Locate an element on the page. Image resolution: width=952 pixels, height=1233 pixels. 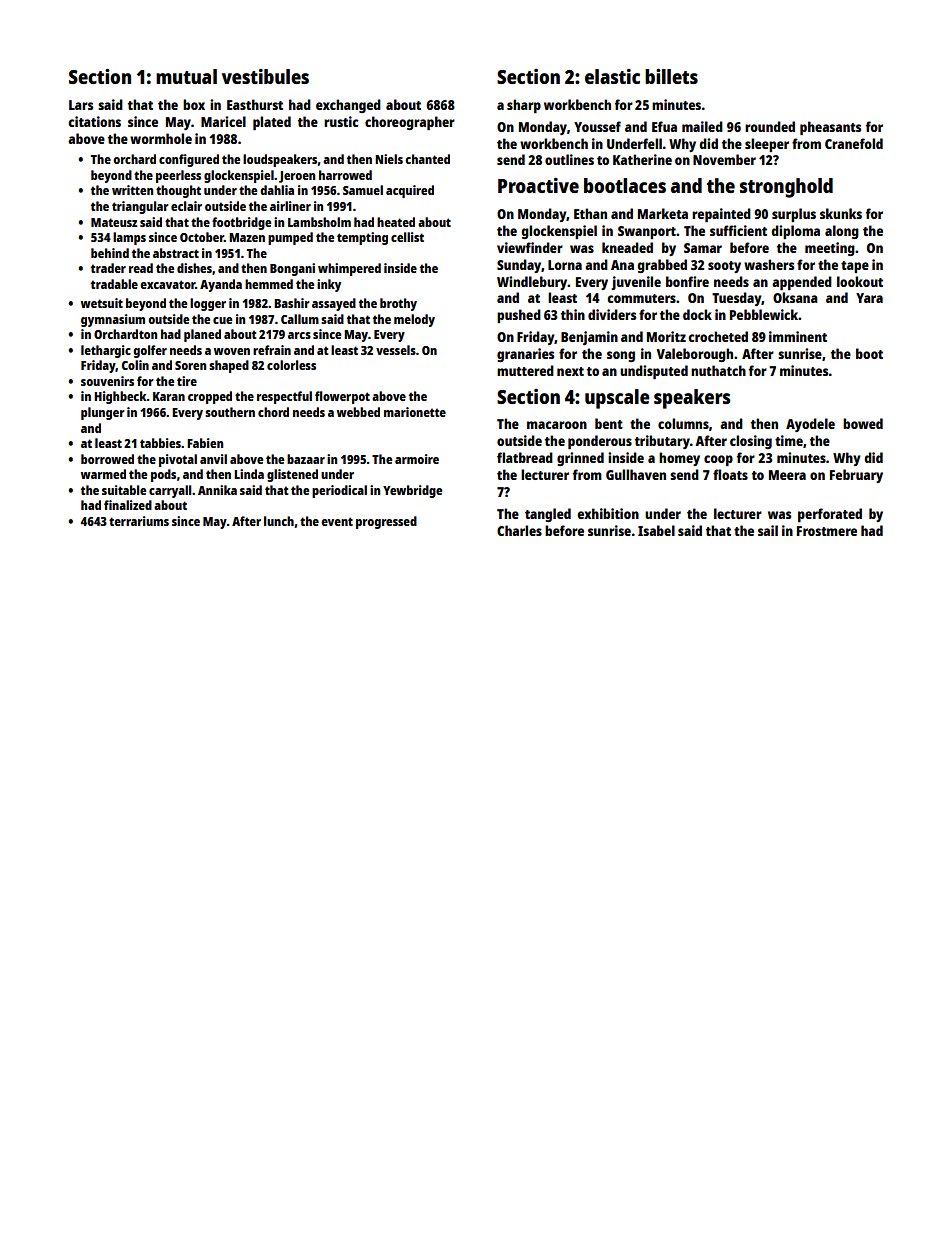
Proactive is located at coordinates (538, 185).
